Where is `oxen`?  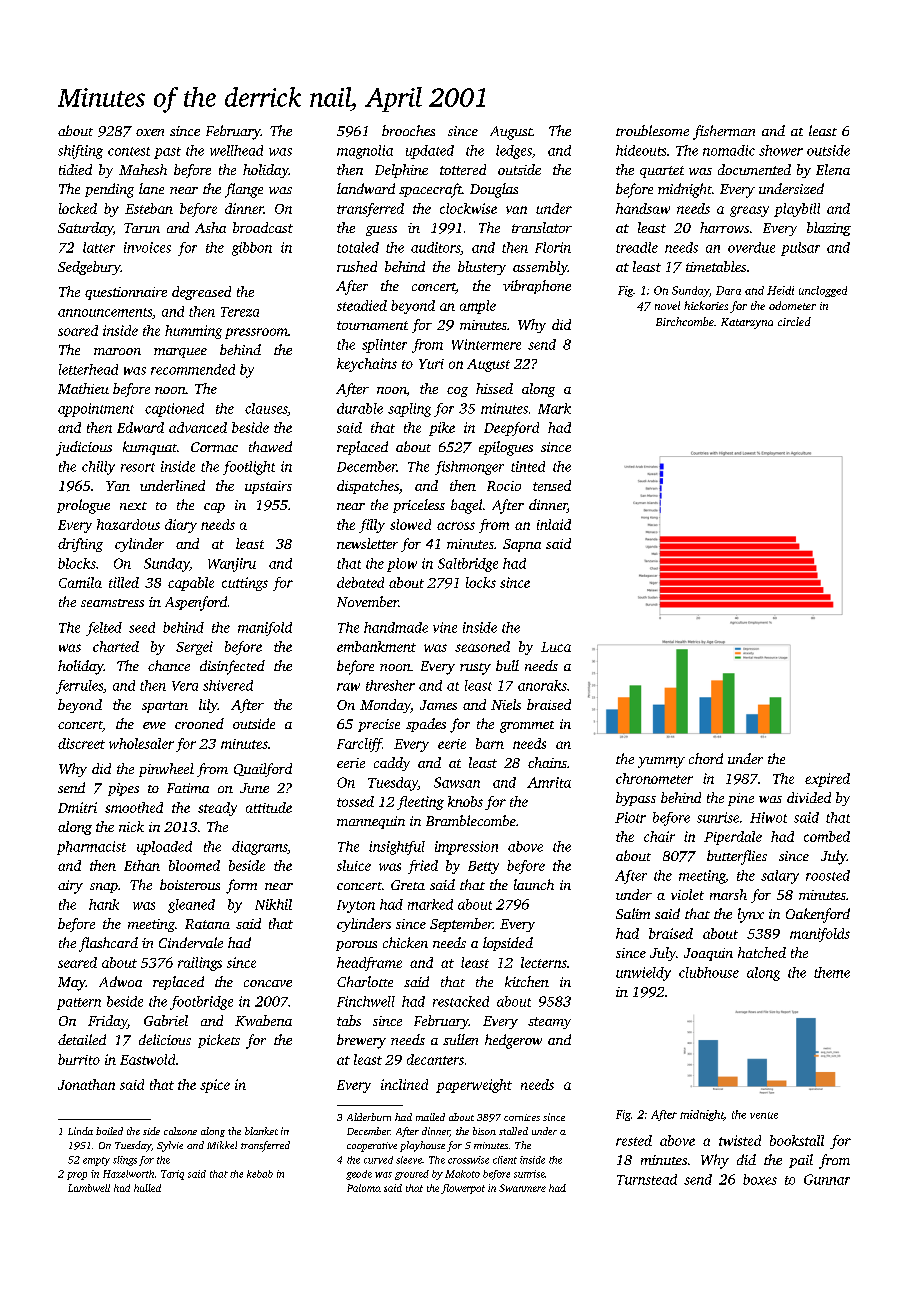
oxen is located at coordinates (150, 132).
